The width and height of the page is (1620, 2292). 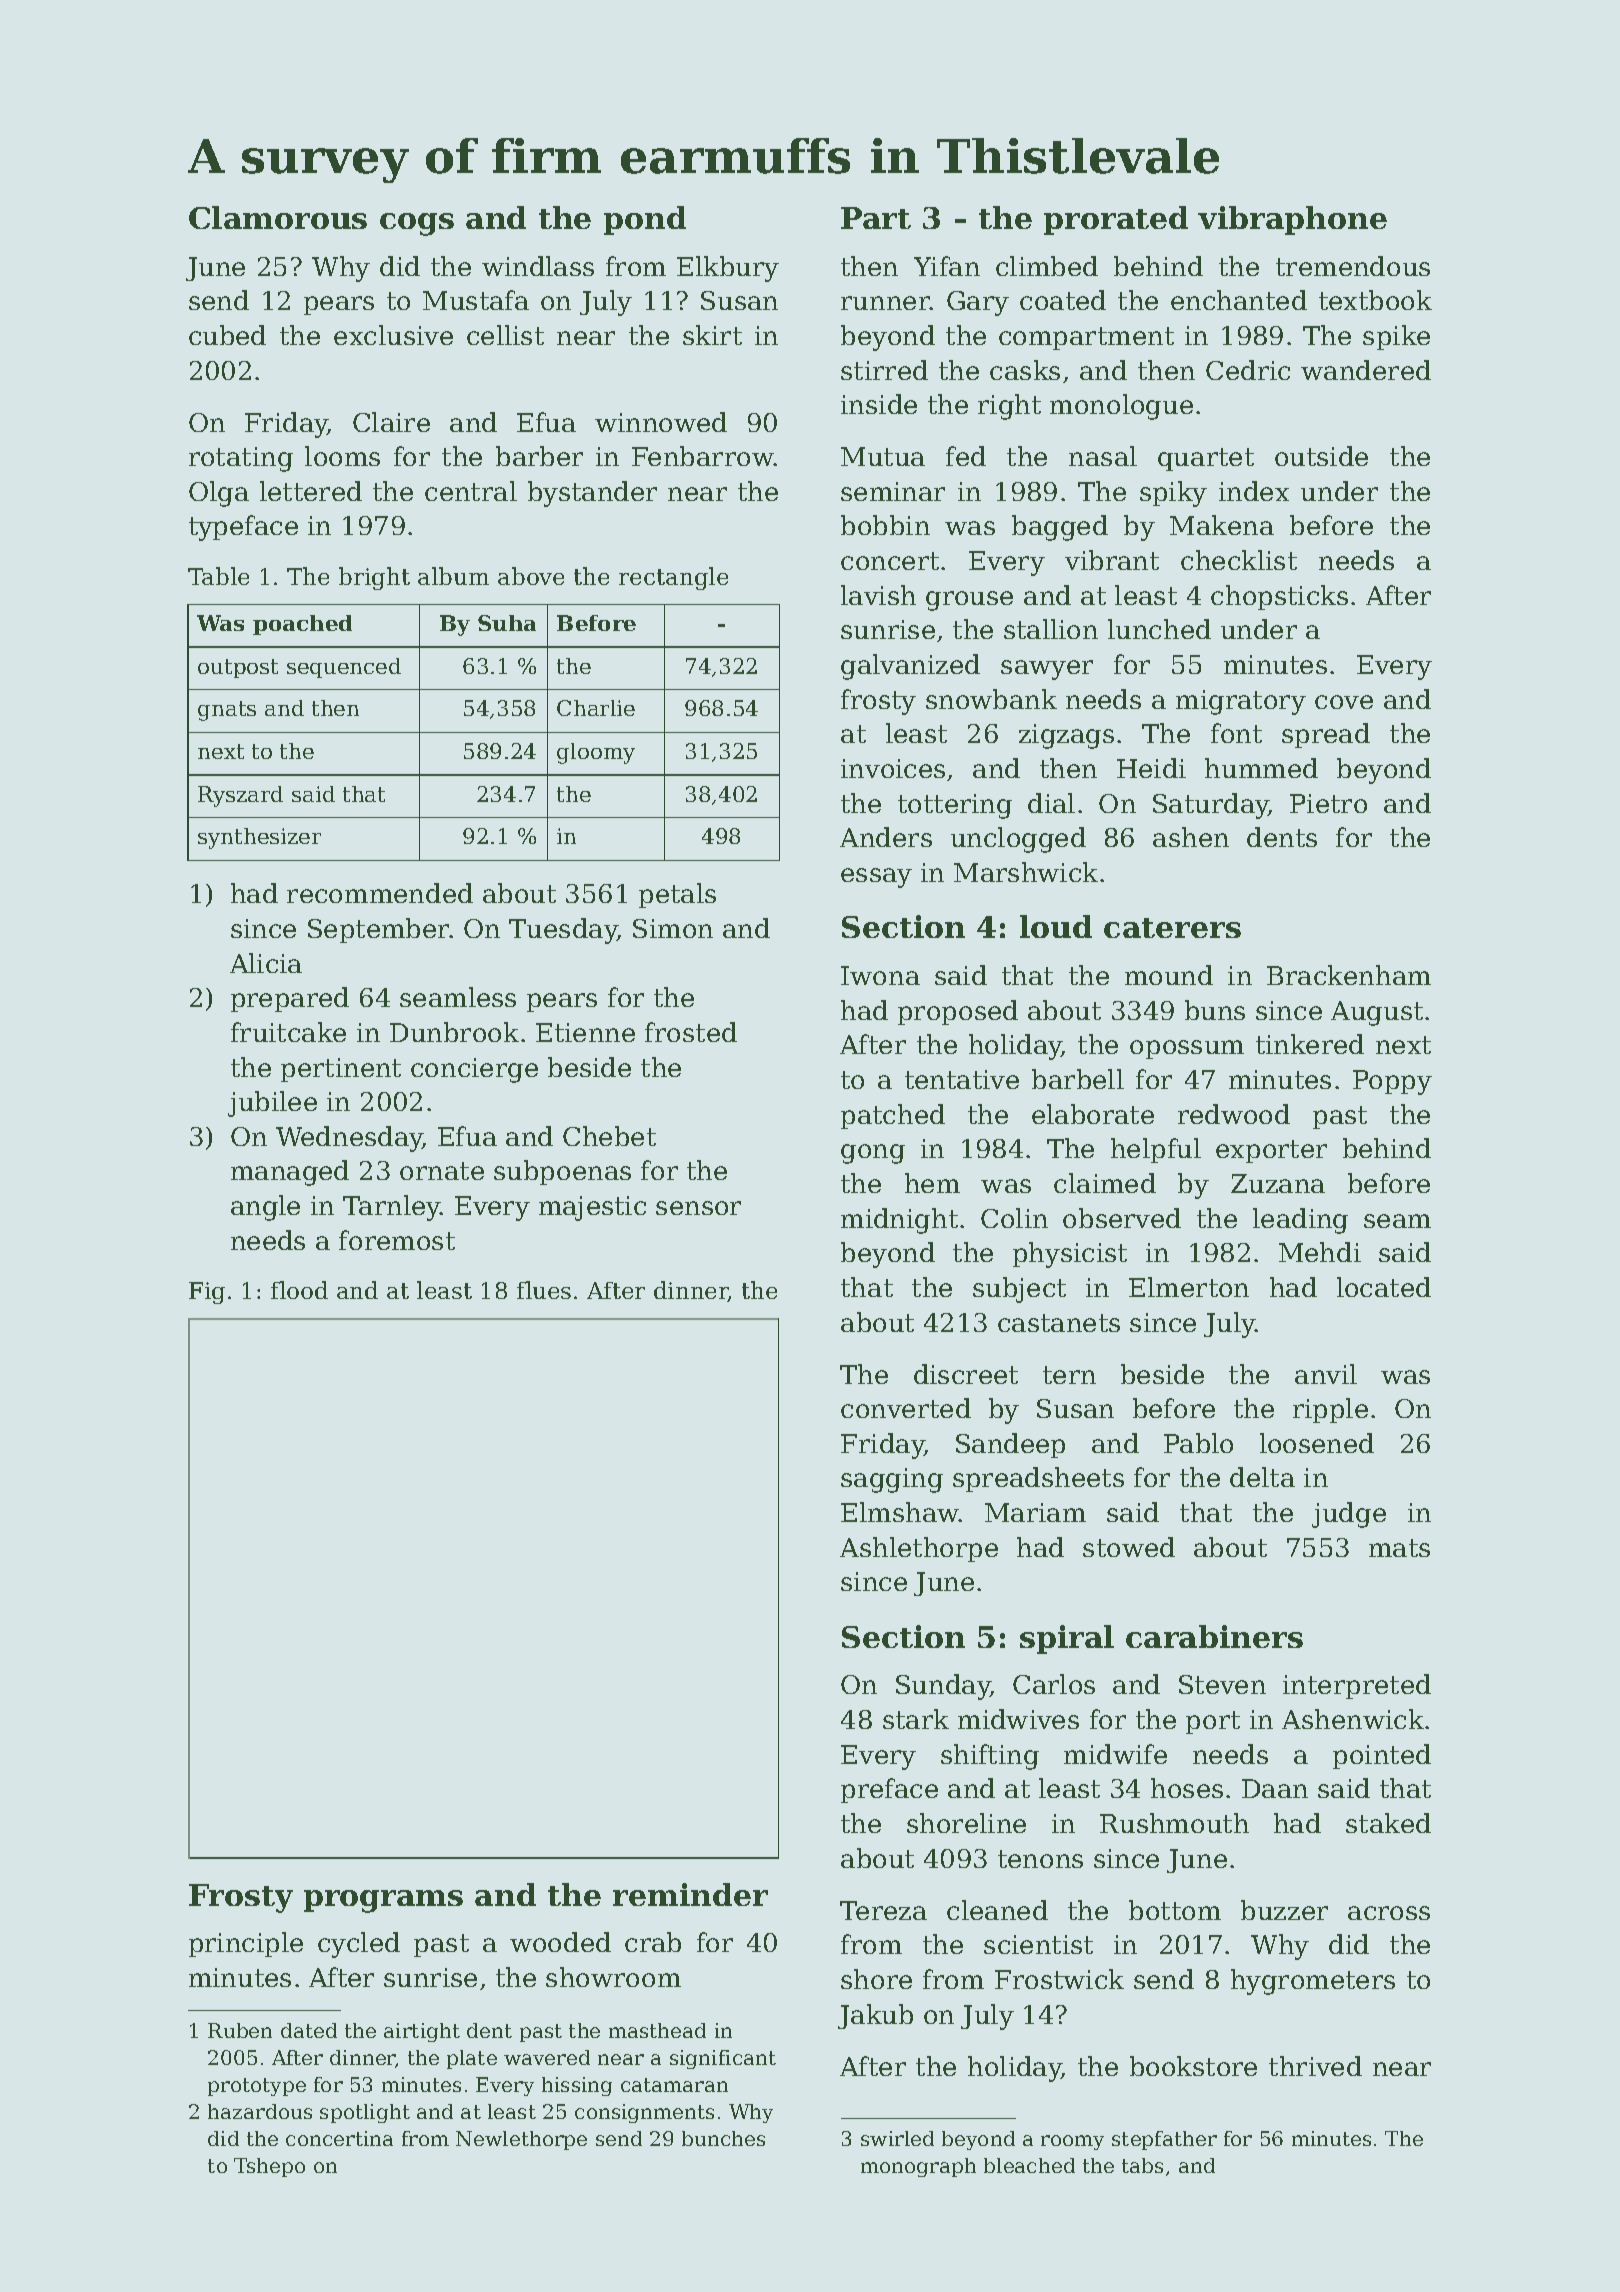 What do you see at coordinates (990, 1757) in the page?
I see `shifting` at bounding box center [990, 1757].
